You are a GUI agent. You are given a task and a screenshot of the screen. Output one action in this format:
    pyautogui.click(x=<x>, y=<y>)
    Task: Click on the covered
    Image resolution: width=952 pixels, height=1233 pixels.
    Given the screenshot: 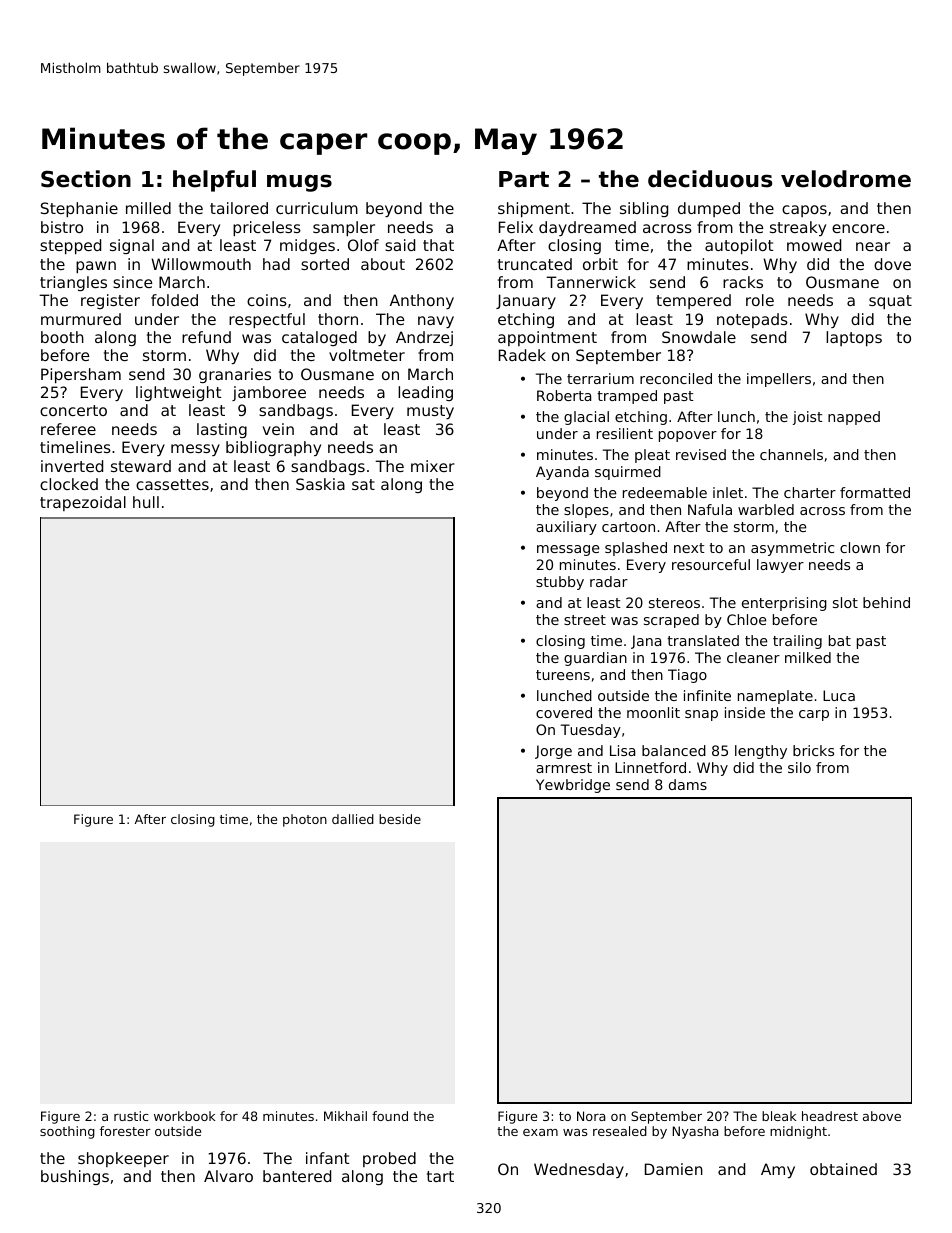 What is the action you would take?
    pyautogui.click(x=564, y=712)
